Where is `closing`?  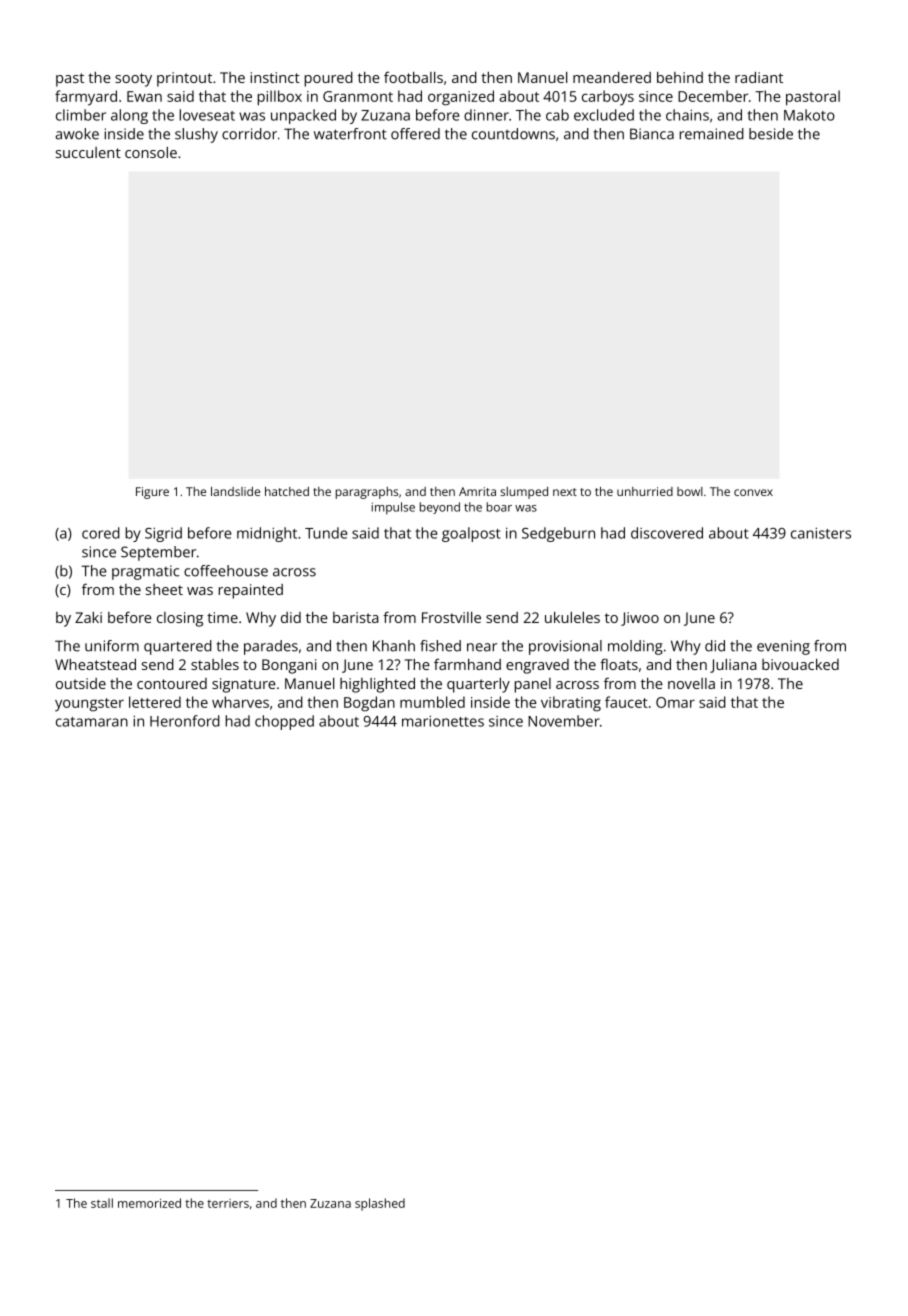 closing is located at coordinates (180, 619).
